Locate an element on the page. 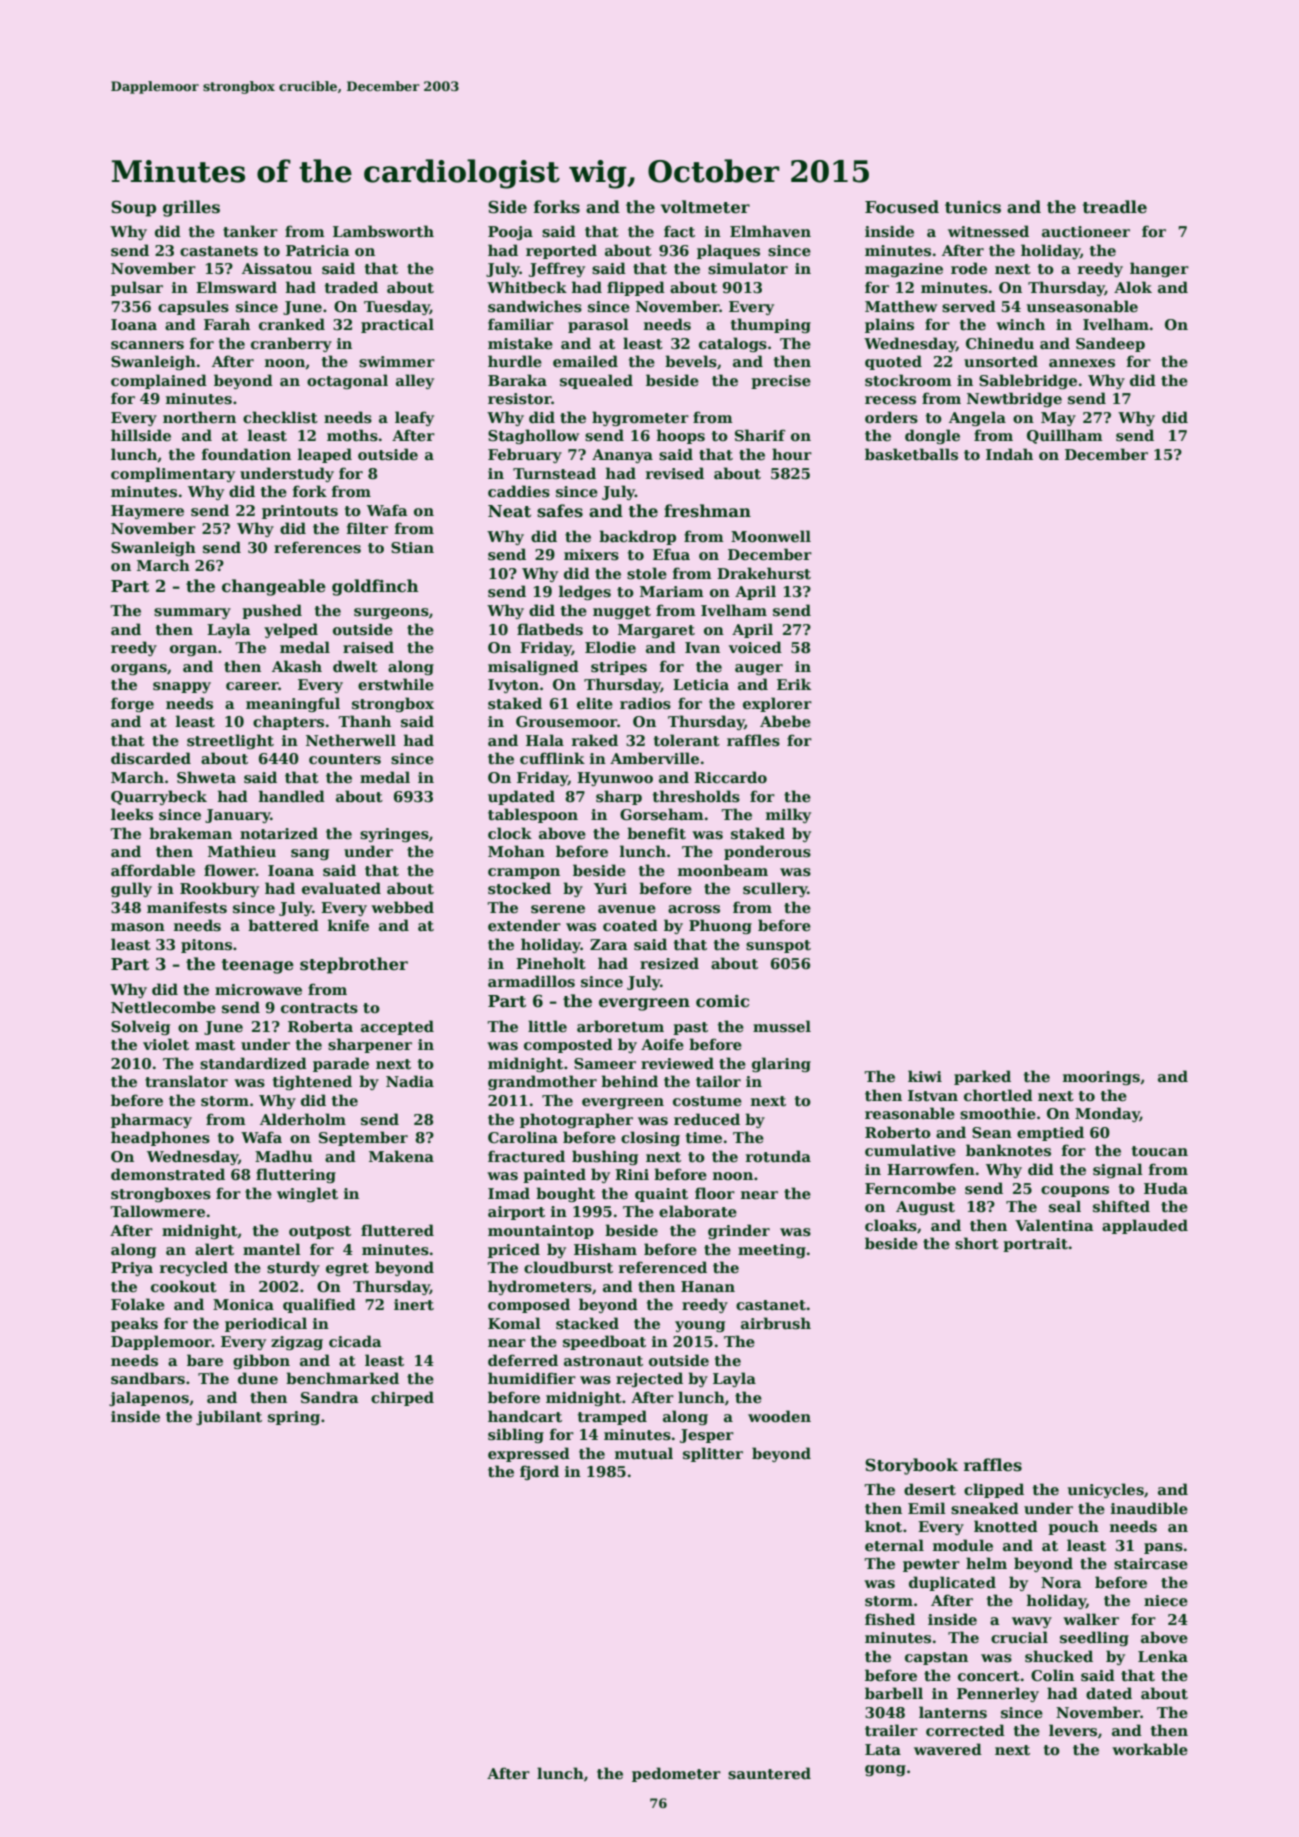  grilles is located at coordinates (191, 208).
